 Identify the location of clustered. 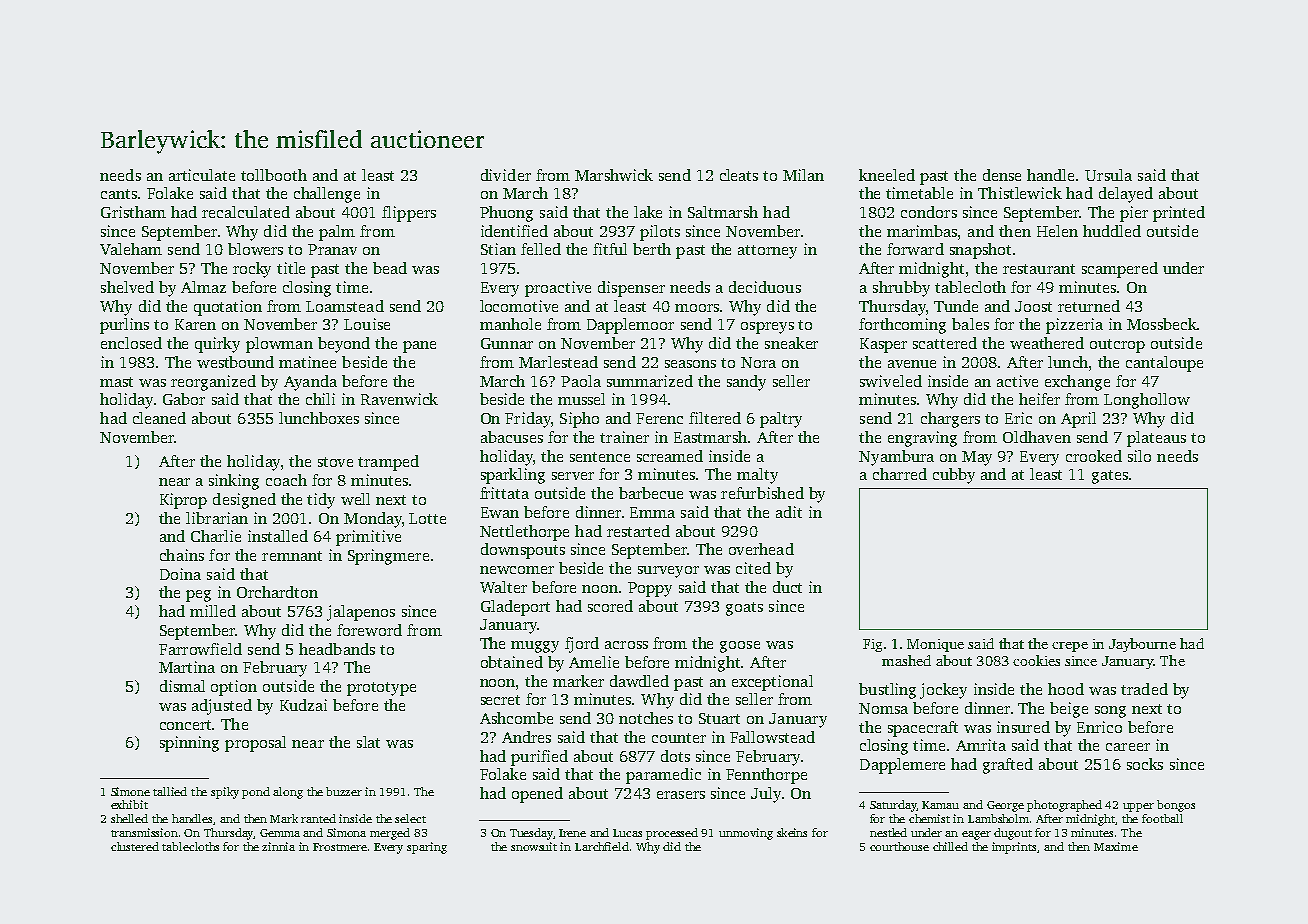
(135, 846).
